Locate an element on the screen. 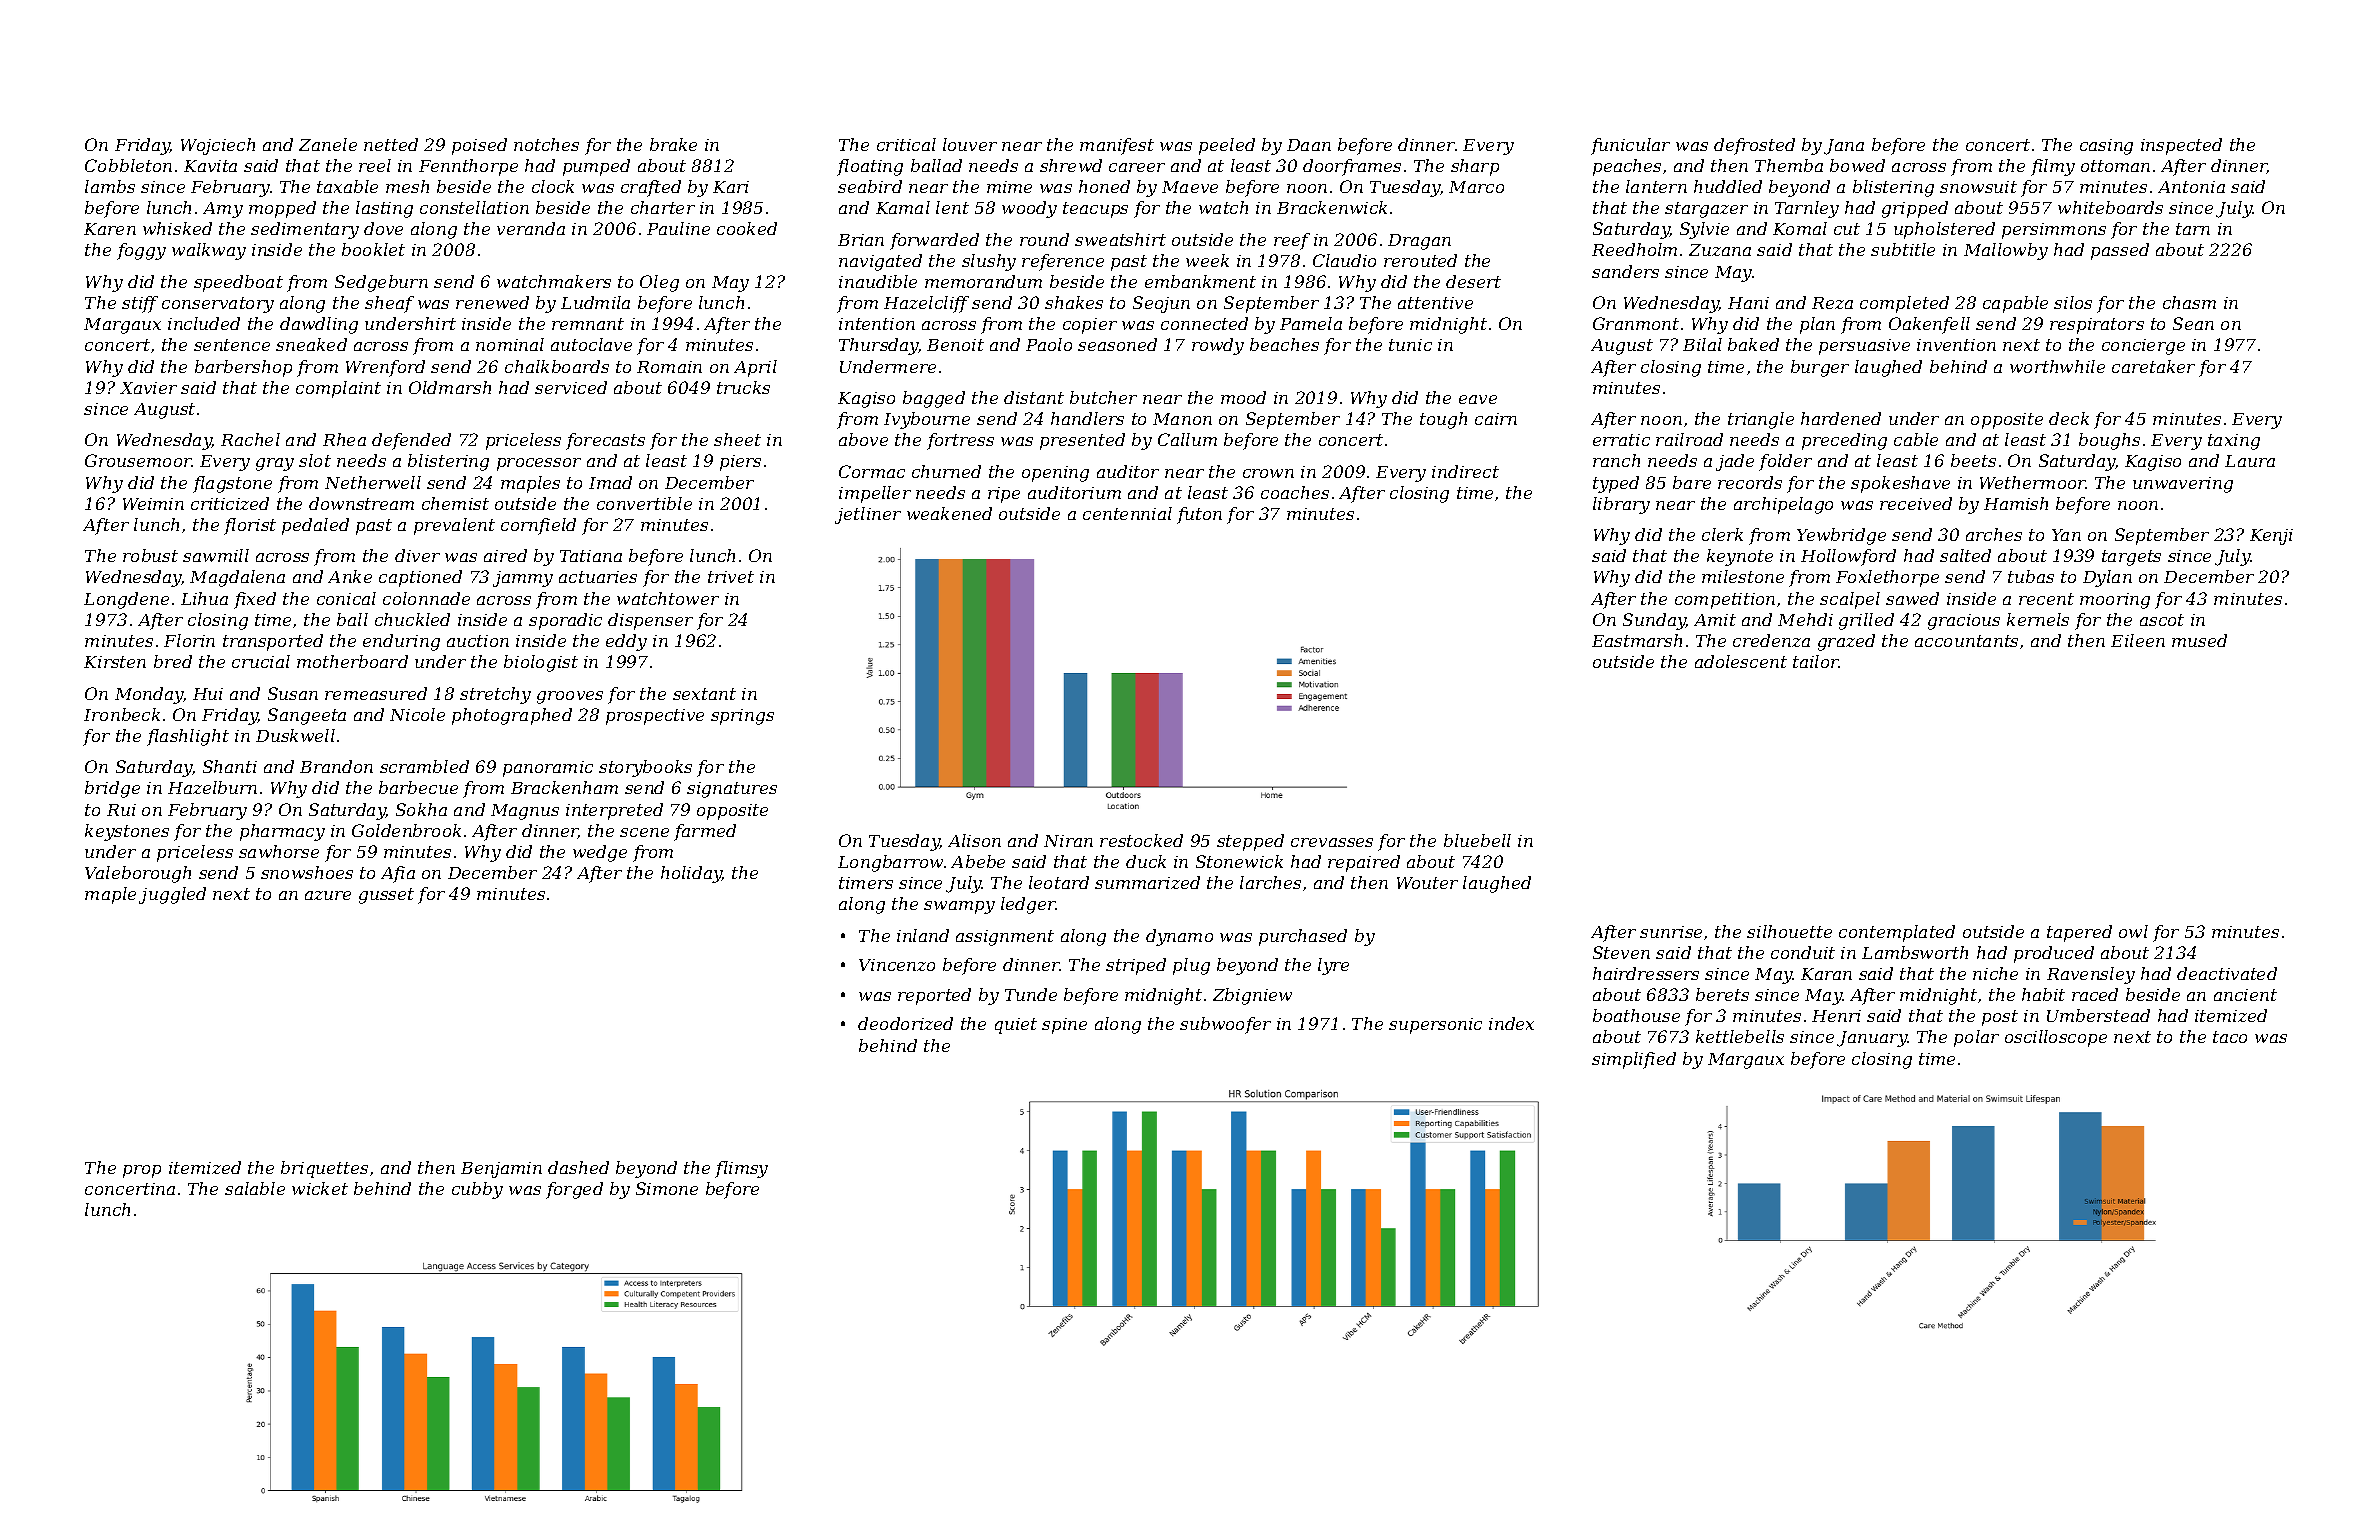 This screenshot has width=2380, height=1540. Tatiana is located at coordinates (591, 556).
